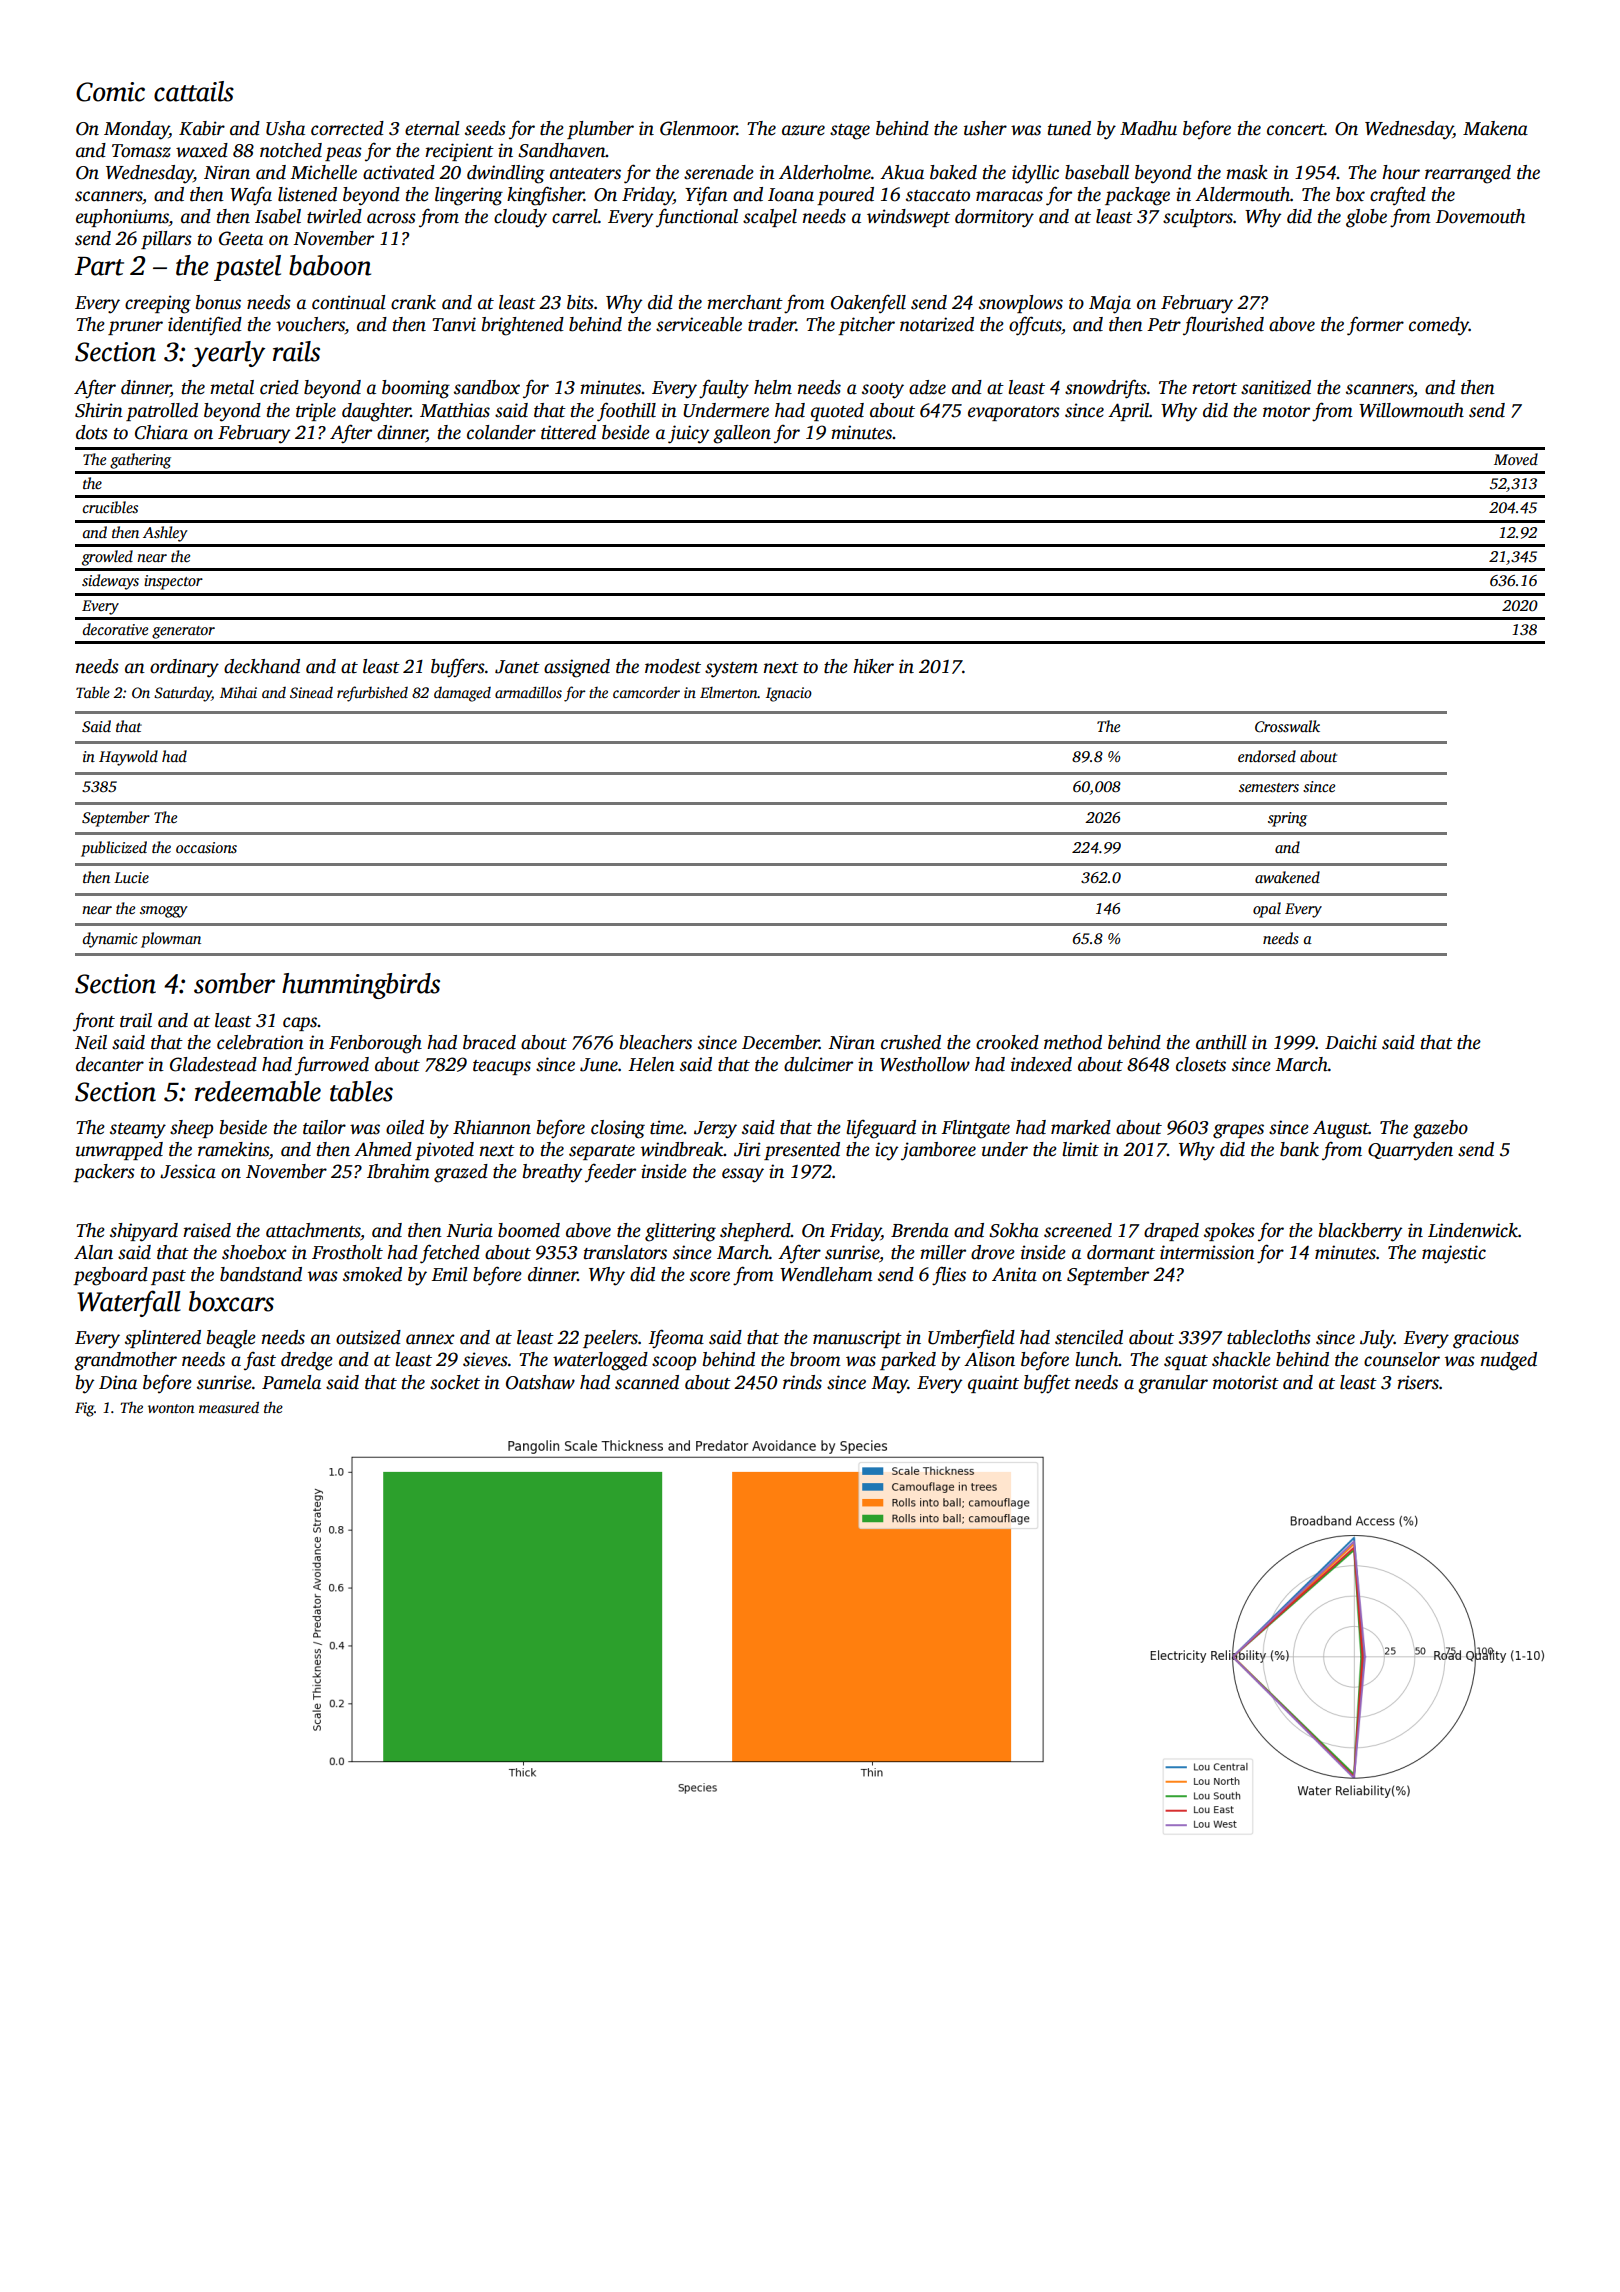 This screenshot has width=1620, height=2292. Describe the element at coordinates (171, 940) in the screenshot. I see `plowman` at that location.
